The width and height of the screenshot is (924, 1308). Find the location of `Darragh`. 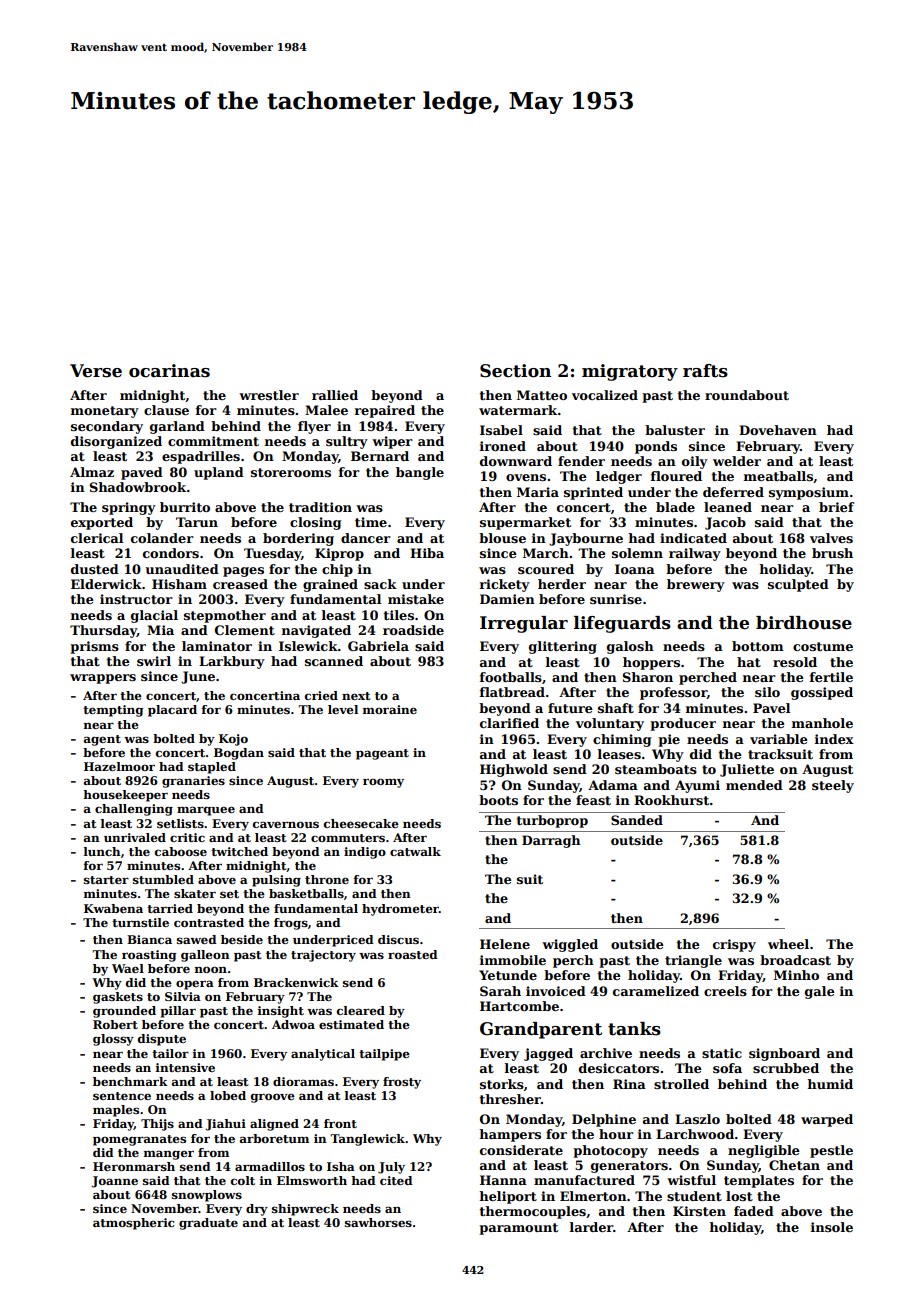

Darragh is located at coordinates (551, 841).
